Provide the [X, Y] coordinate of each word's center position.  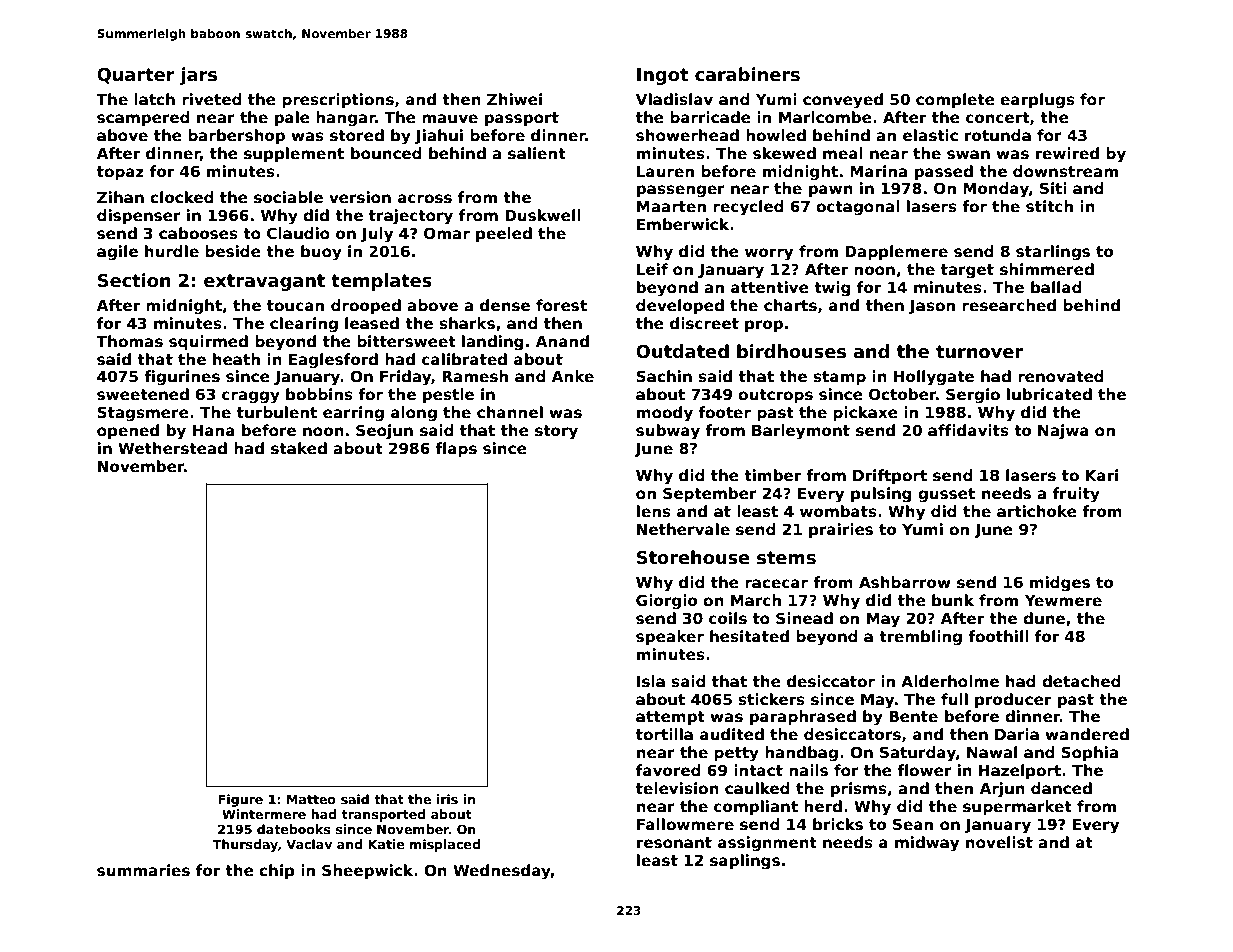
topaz [120, 173]
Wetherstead [172, 448]
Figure [240, 800]
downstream [1065, 171]
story [556, 432]
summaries [143, 870]
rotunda [998, 135]
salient [537, 153]
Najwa [1063, 432]
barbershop [236, 136]
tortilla [664, 734]
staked [299, 448]
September [710, 494]
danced [1061, 788]
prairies [841, 530]
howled [776, 135]
